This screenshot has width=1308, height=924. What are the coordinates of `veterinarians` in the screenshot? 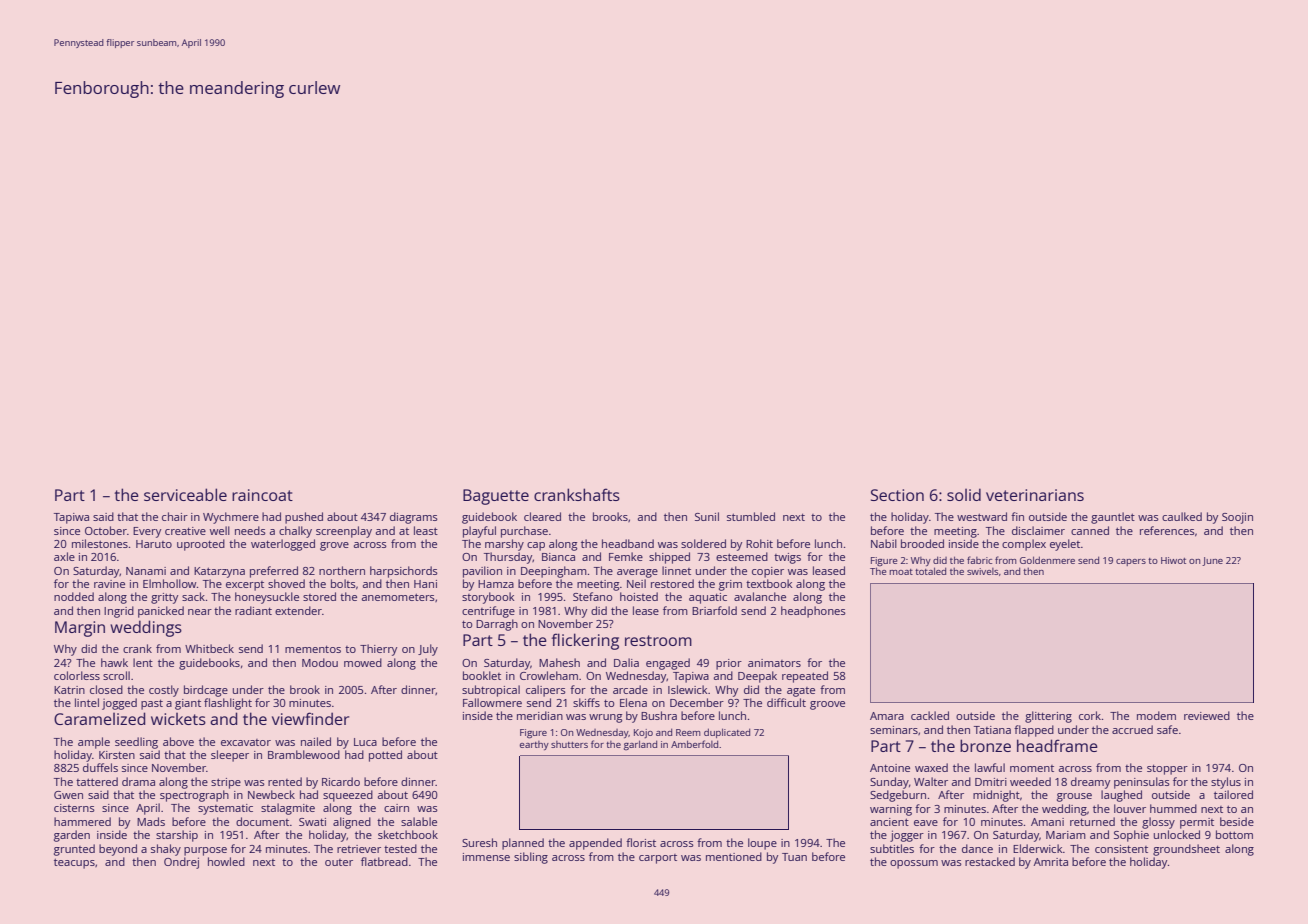 It's located at (1035, 495).
